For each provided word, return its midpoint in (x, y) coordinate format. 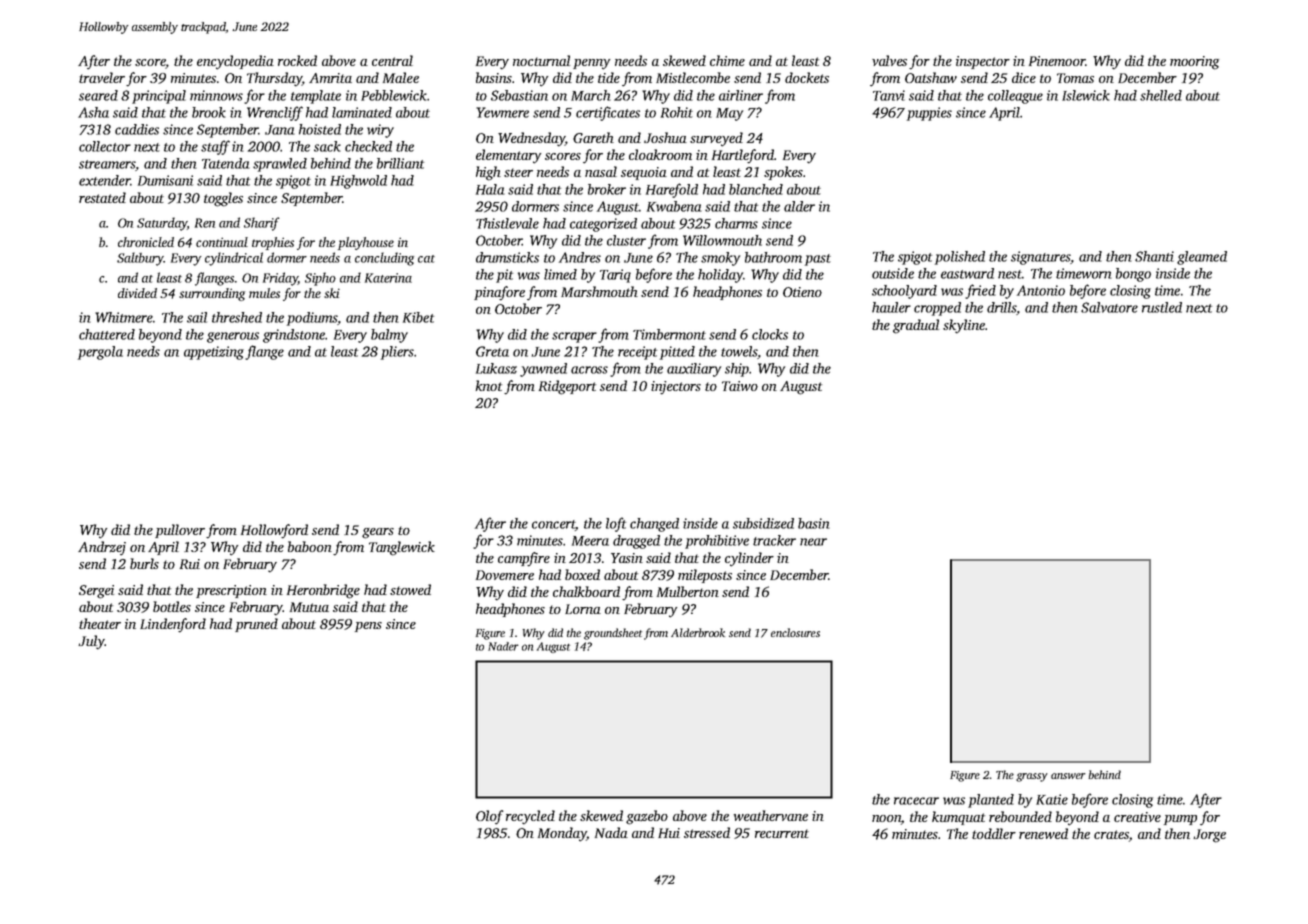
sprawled (280, 165)
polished (960, 258)
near (813, 542)
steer (518, 172)
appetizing (214, 353)
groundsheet (613, 634)
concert (553, 524)
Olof (490, 817)
